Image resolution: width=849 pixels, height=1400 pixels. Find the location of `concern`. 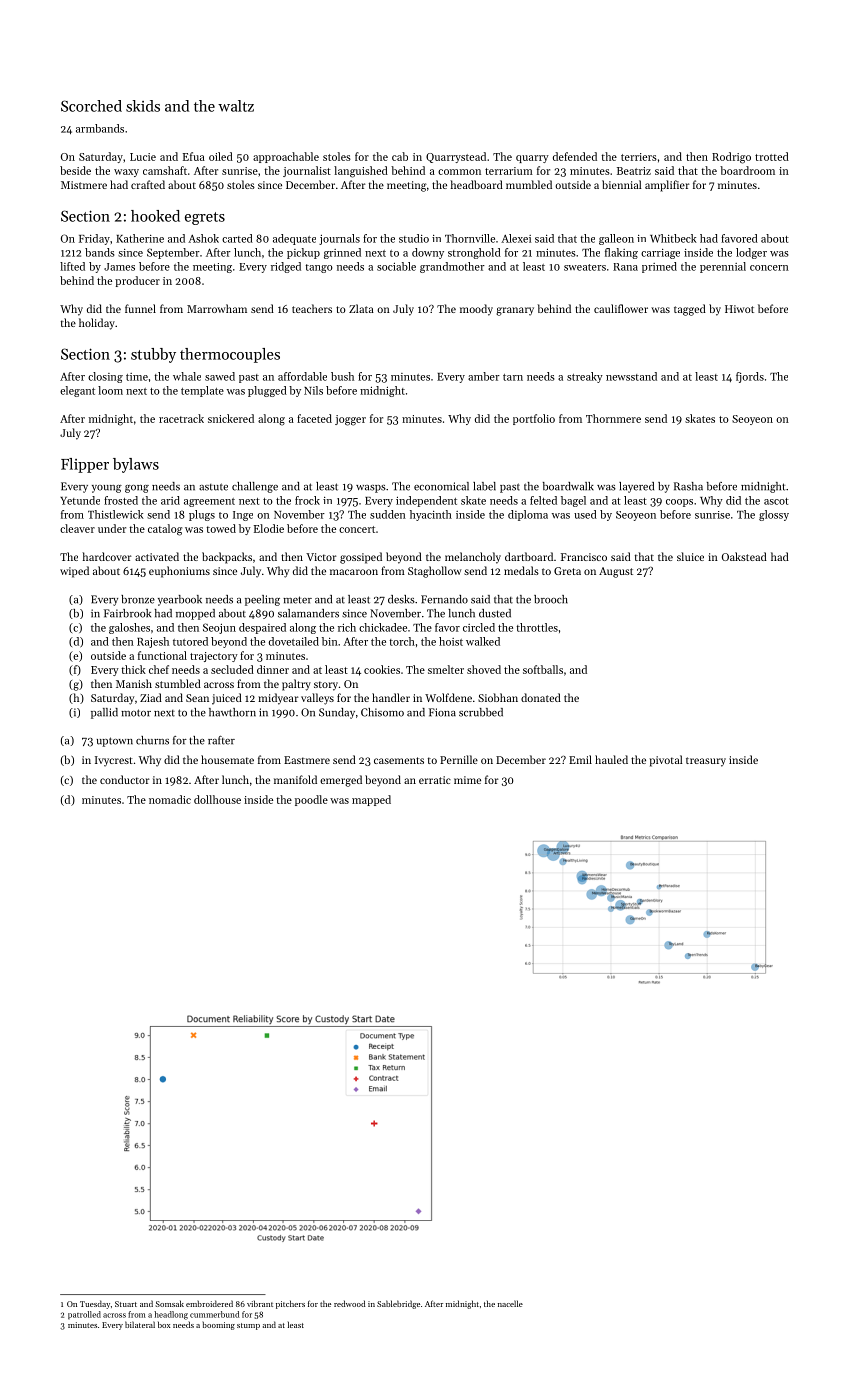

concern is located at coordinates (769, 268).
